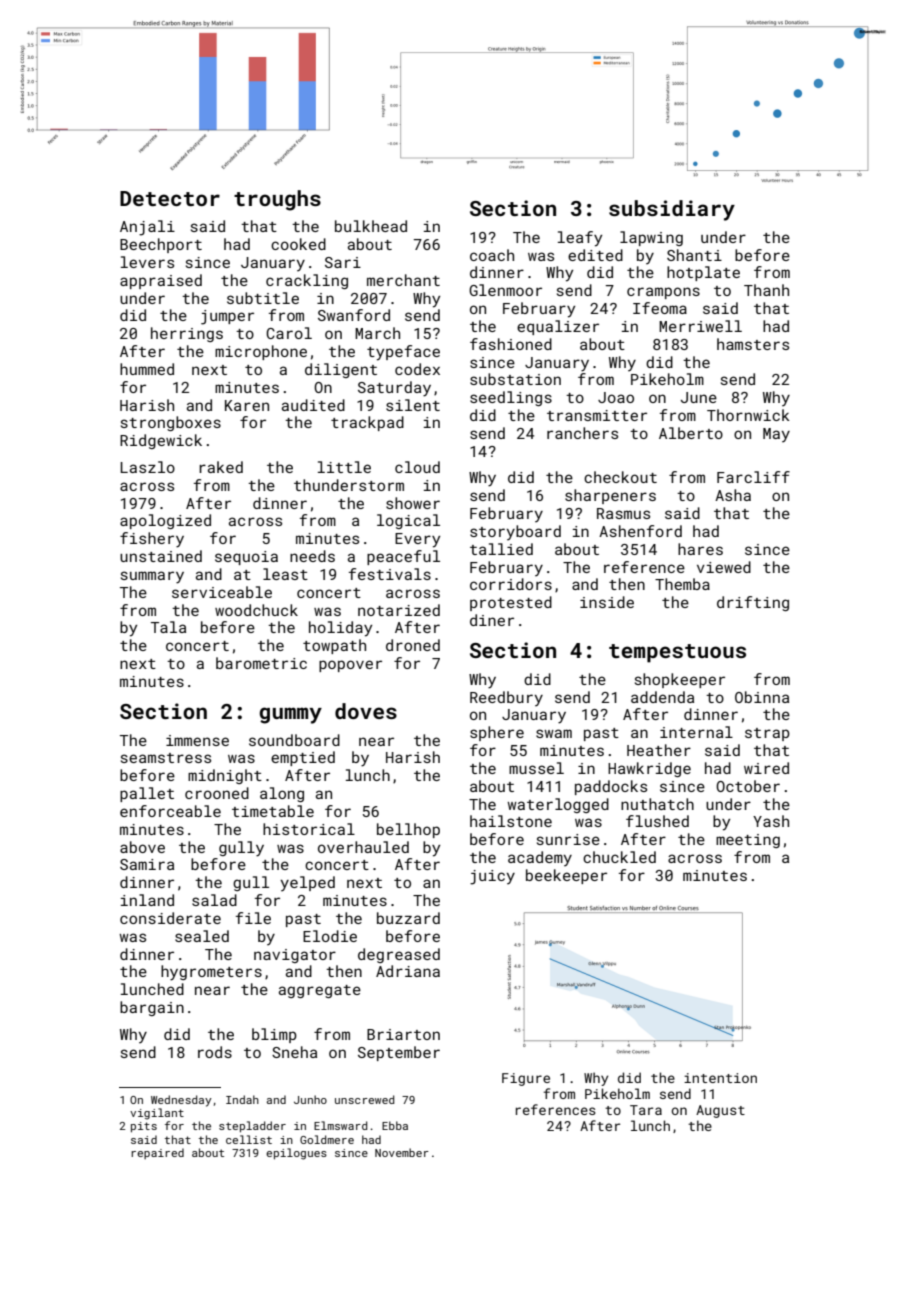 The height and width of the screenshot is (1293, 910). I want to click on coach, so click(492, 255).
